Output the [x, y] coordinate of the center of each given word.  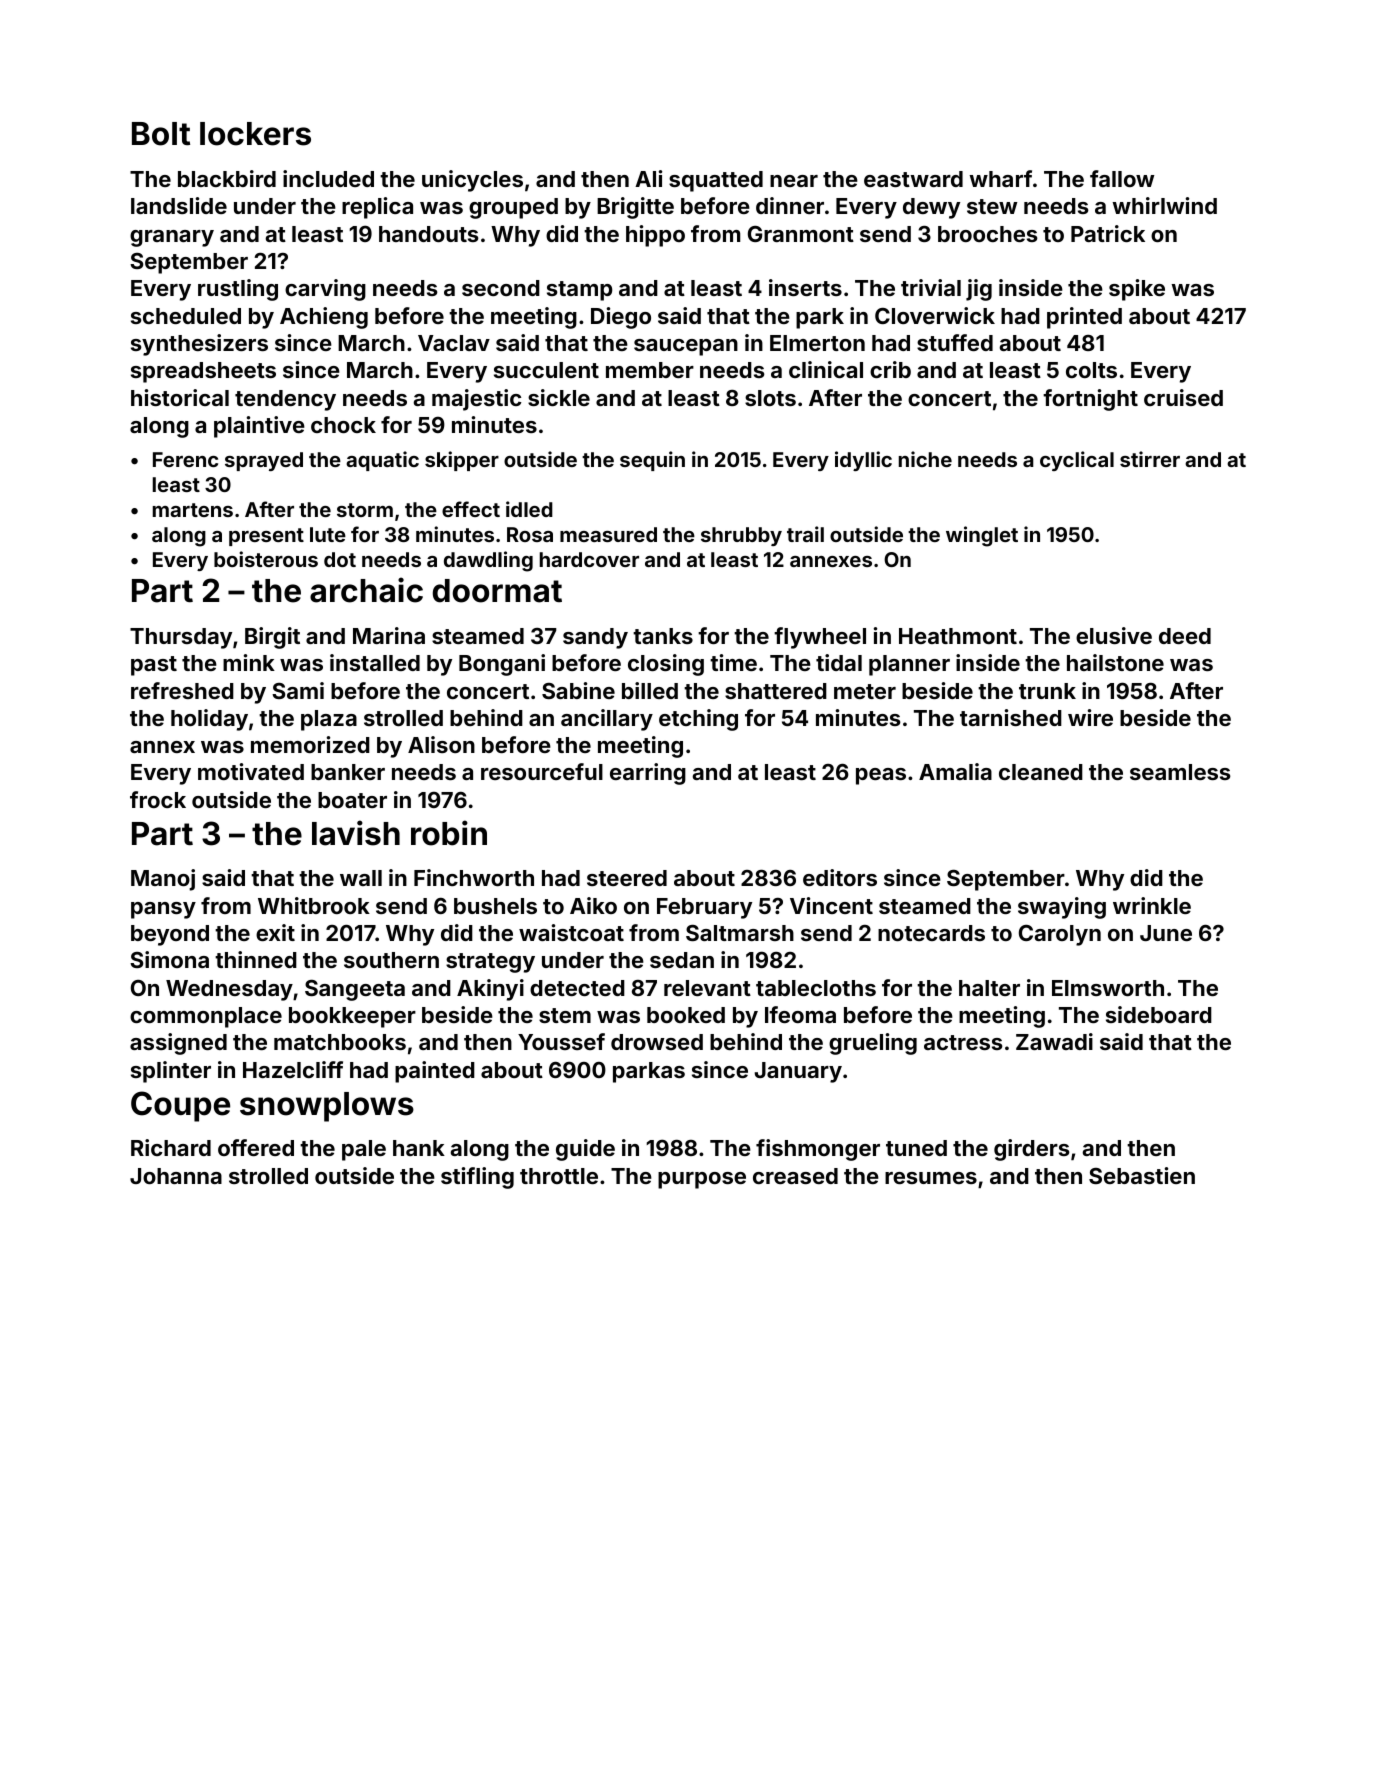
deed [1185, 636]
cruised [1183, 397]
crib [890, 369]
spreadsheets [203, 372]
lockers [255, 134]
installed [375, 662]
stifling [477, 1178]
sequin [652, 461]
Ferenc [185, 459]
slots [770, 398]
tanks [663, 636]
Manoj [163, 880]
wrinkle [1152, 905]
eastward [913, 179]
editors [840, 877]
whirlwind [1164, 205]
